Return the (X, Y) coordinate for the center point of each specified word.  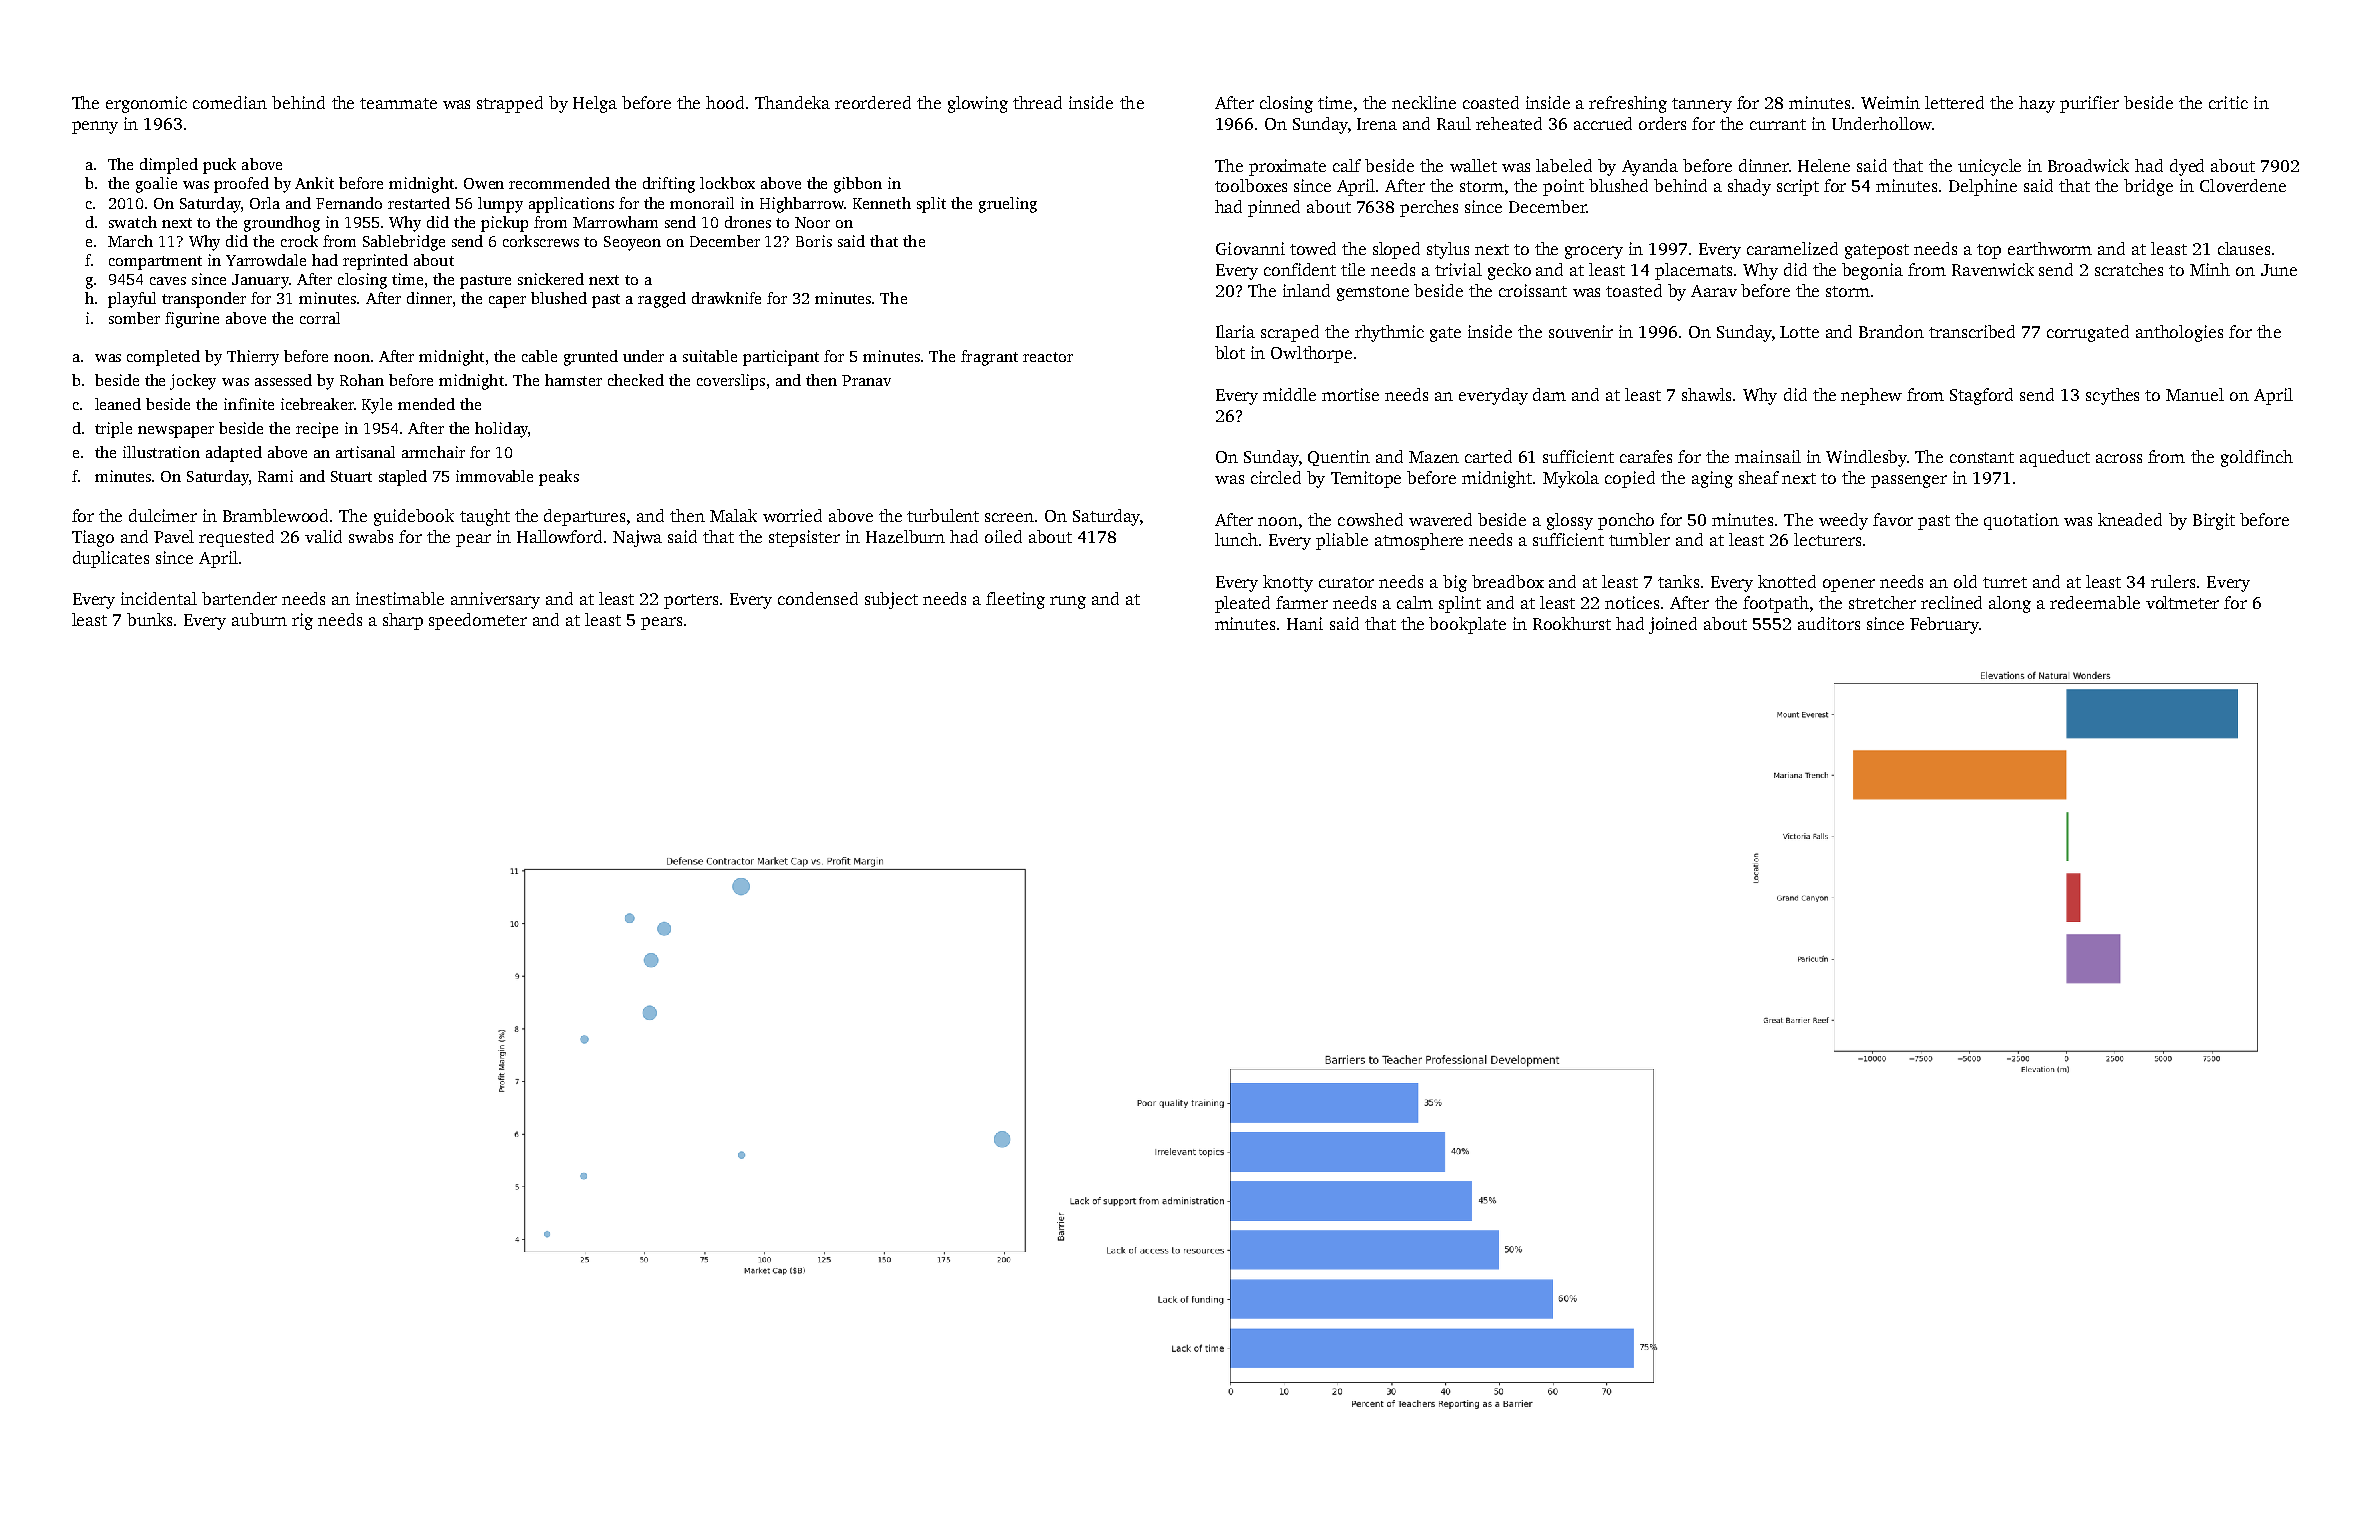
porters (691, 601)
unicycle (1989, 167)
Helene (1824, 165)
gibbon (858, 185)
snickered (551, 279)
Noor (812, 222)
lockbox (727, 183)
